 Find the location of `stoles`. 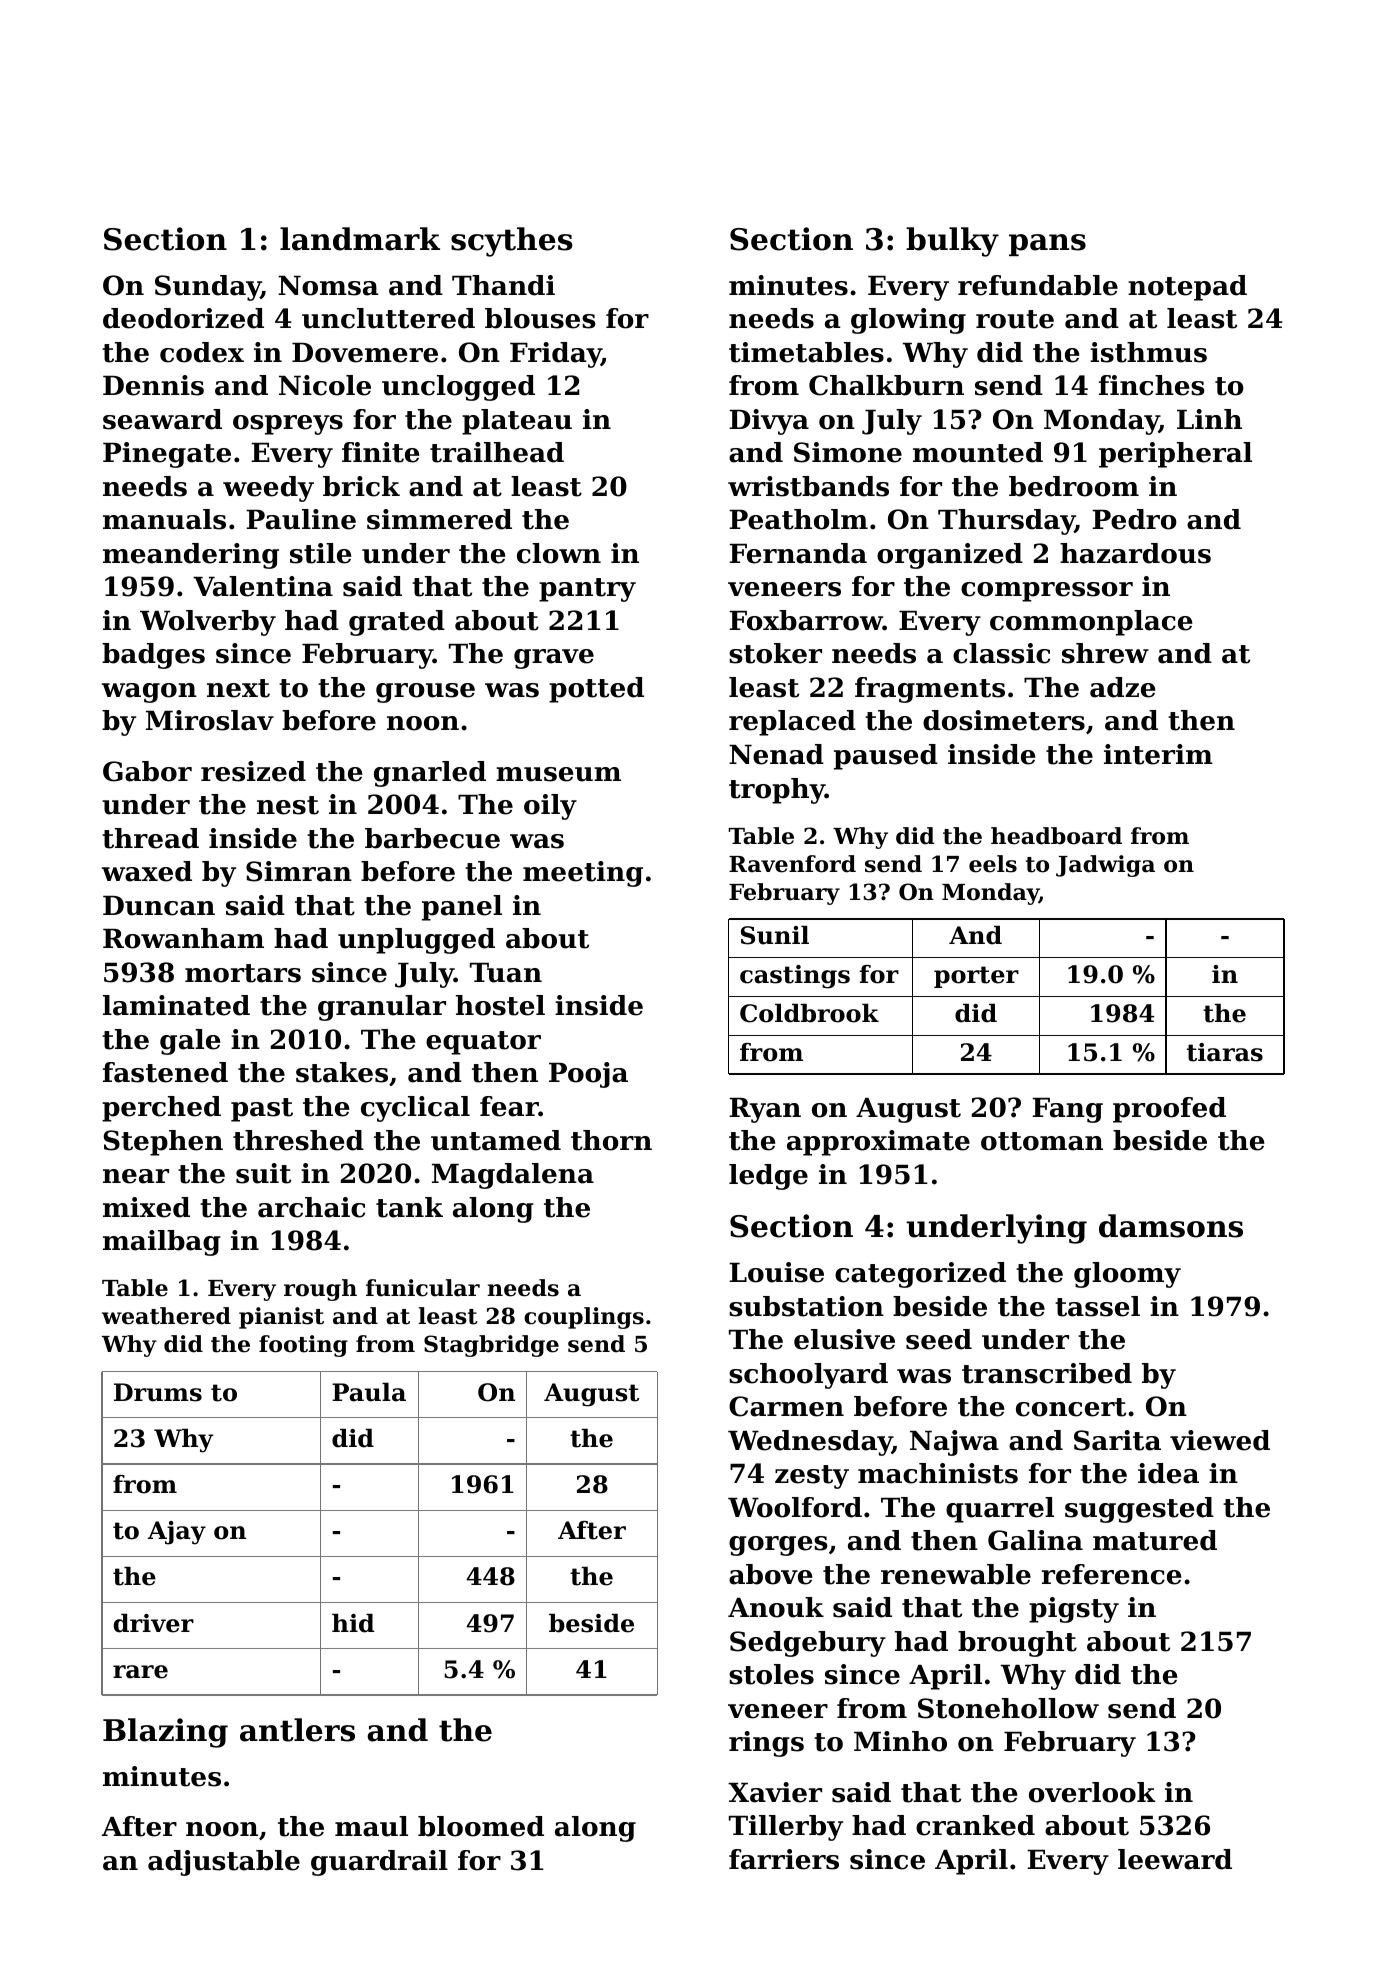

stoles is located at coordinates (771, 1674).
